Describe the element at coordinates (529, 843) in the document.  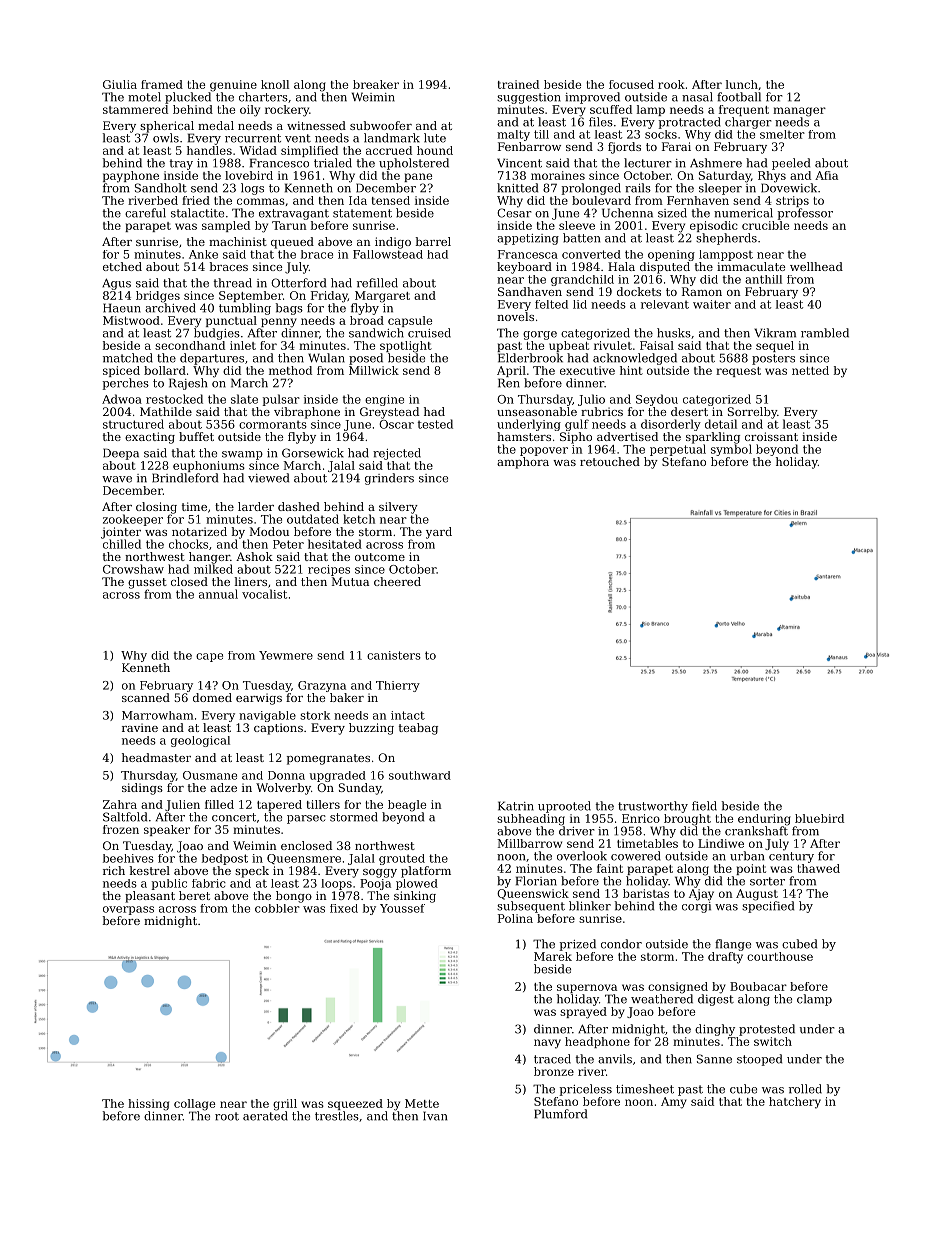
I see `Millbarrow` at that location.
